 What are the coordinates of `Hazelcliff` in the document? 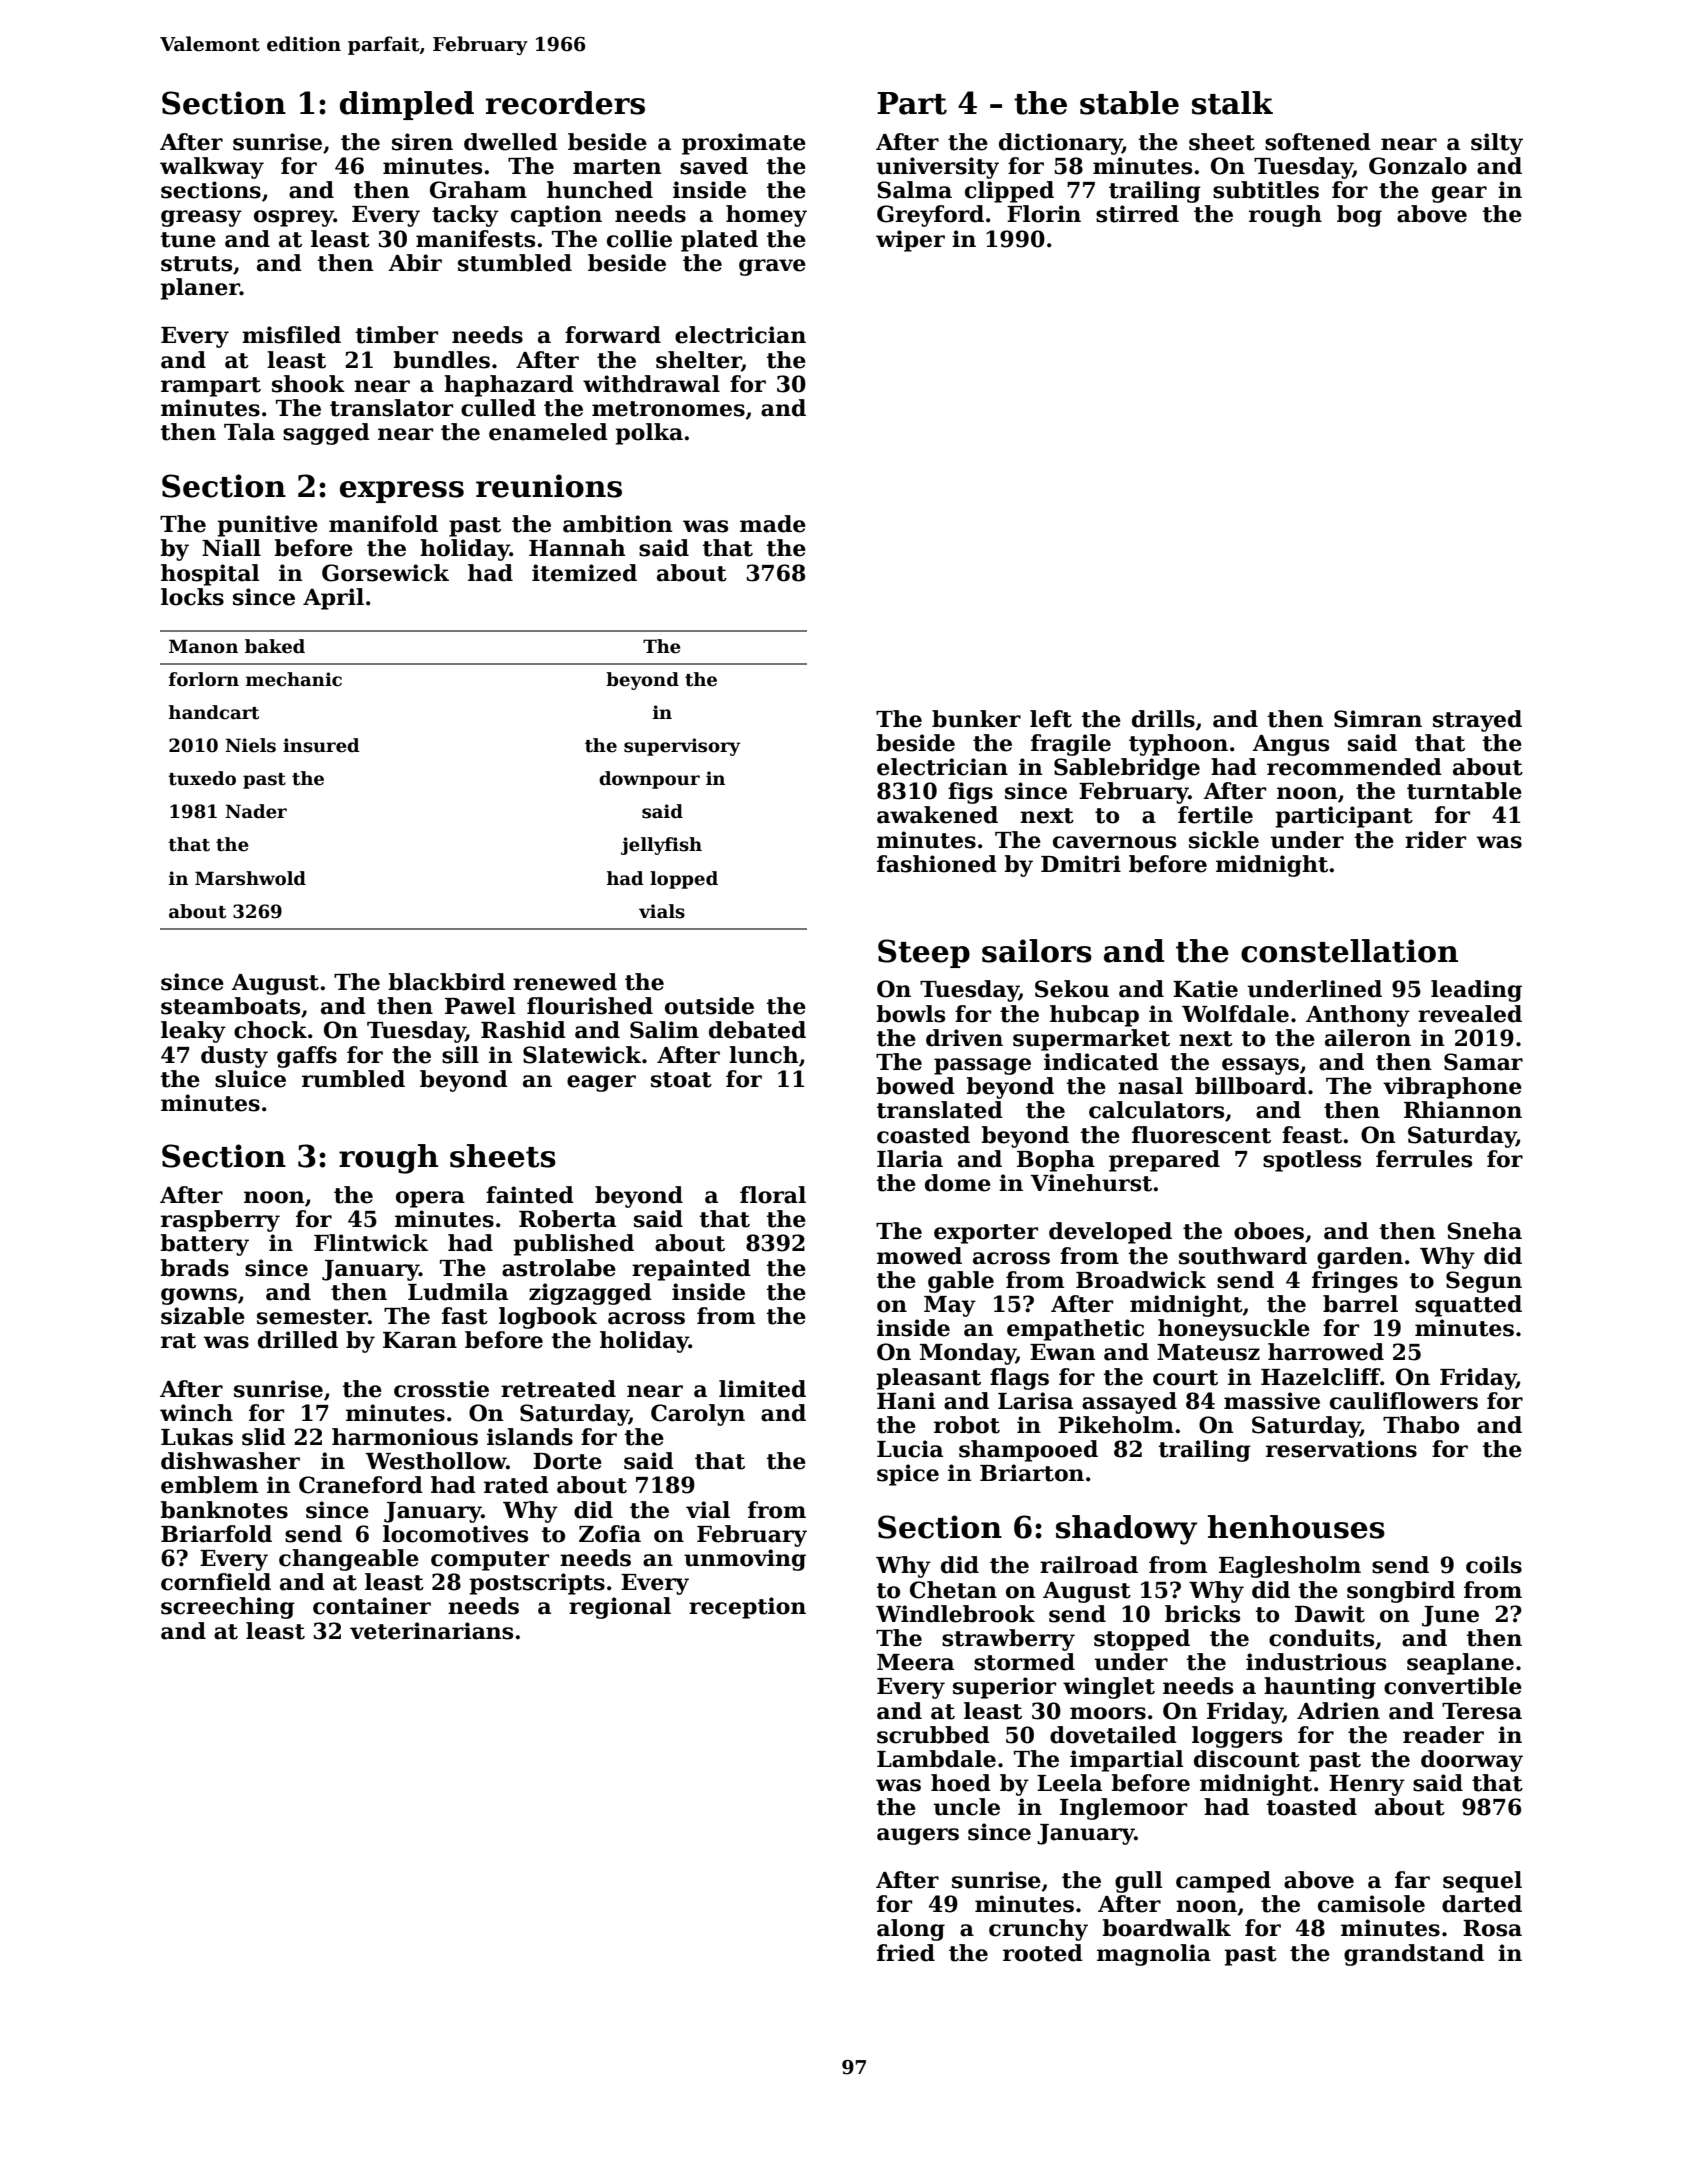 It's located at (1321, 1377).
